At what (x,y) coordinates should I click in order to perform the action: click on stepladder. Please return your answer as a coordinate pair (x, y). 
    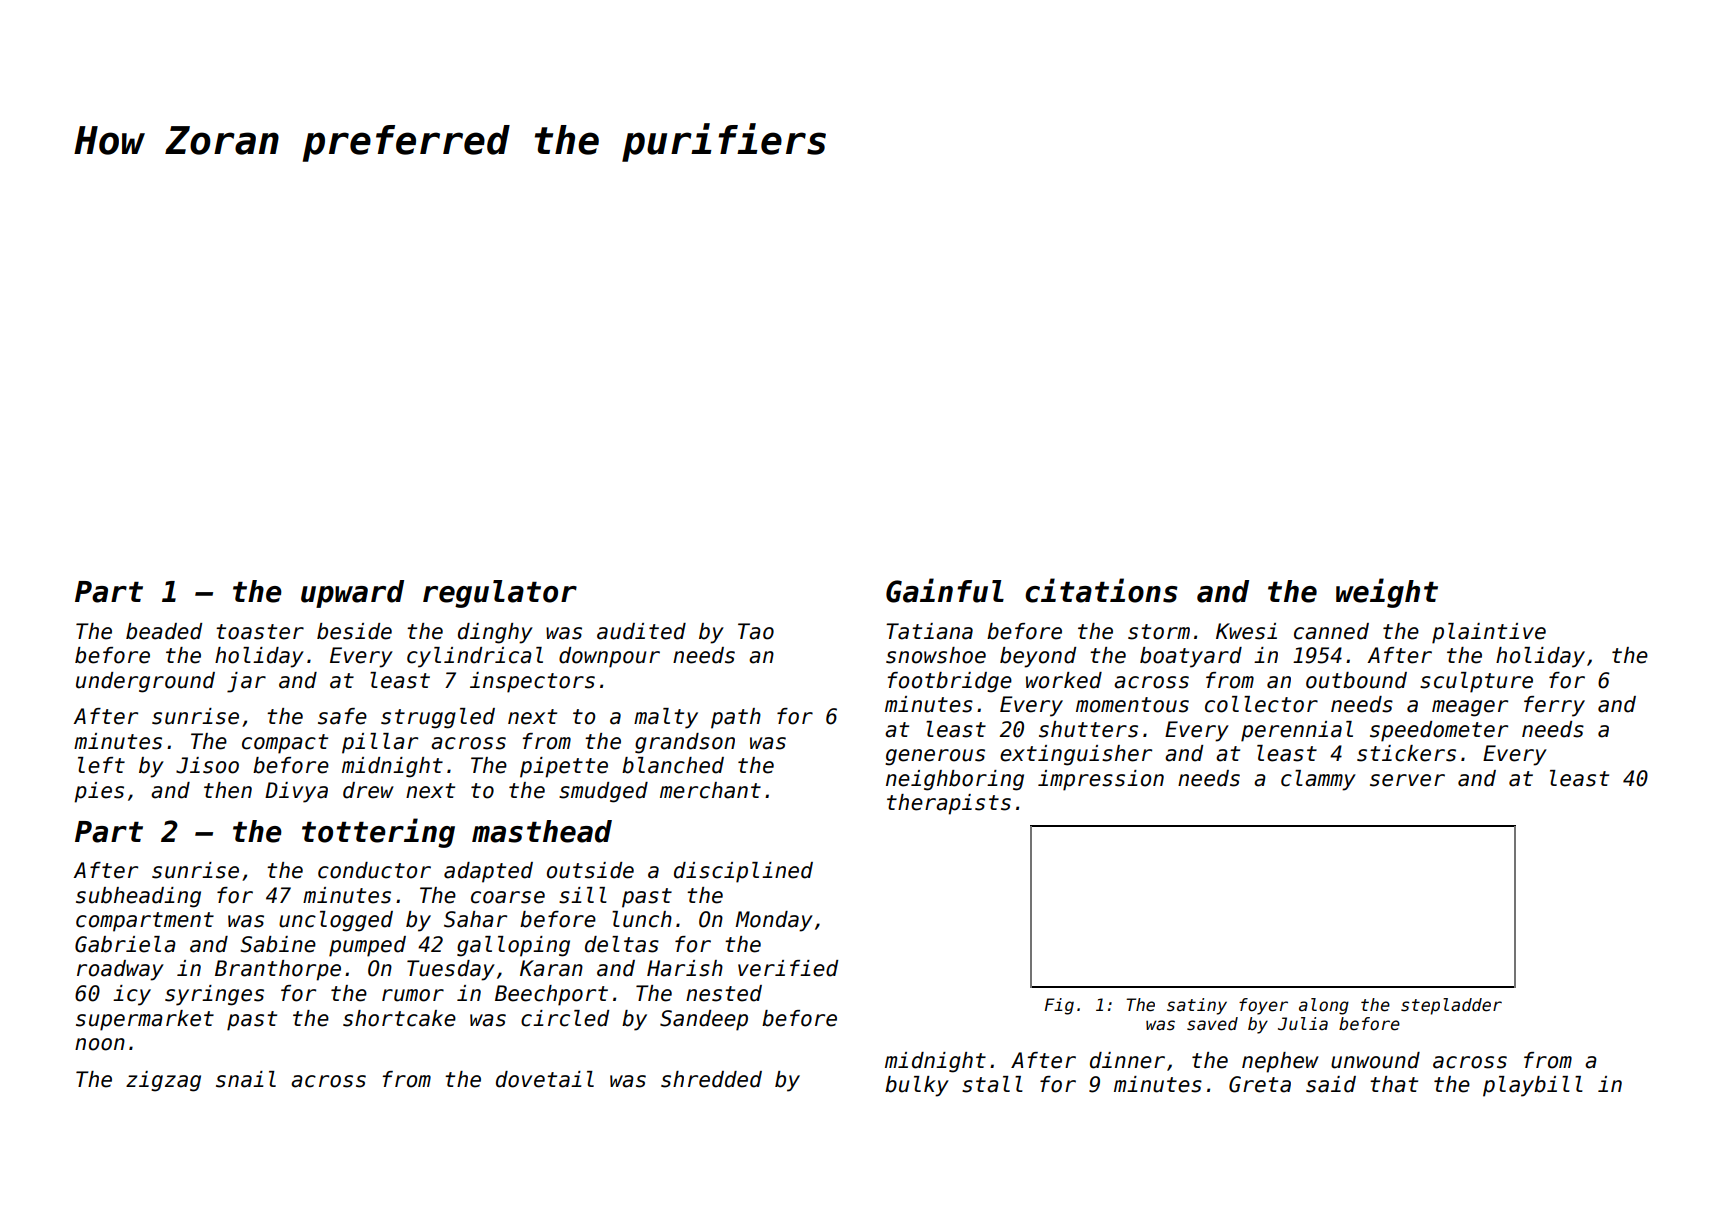
    Looking at the image, I should click on (1451, 1006).
